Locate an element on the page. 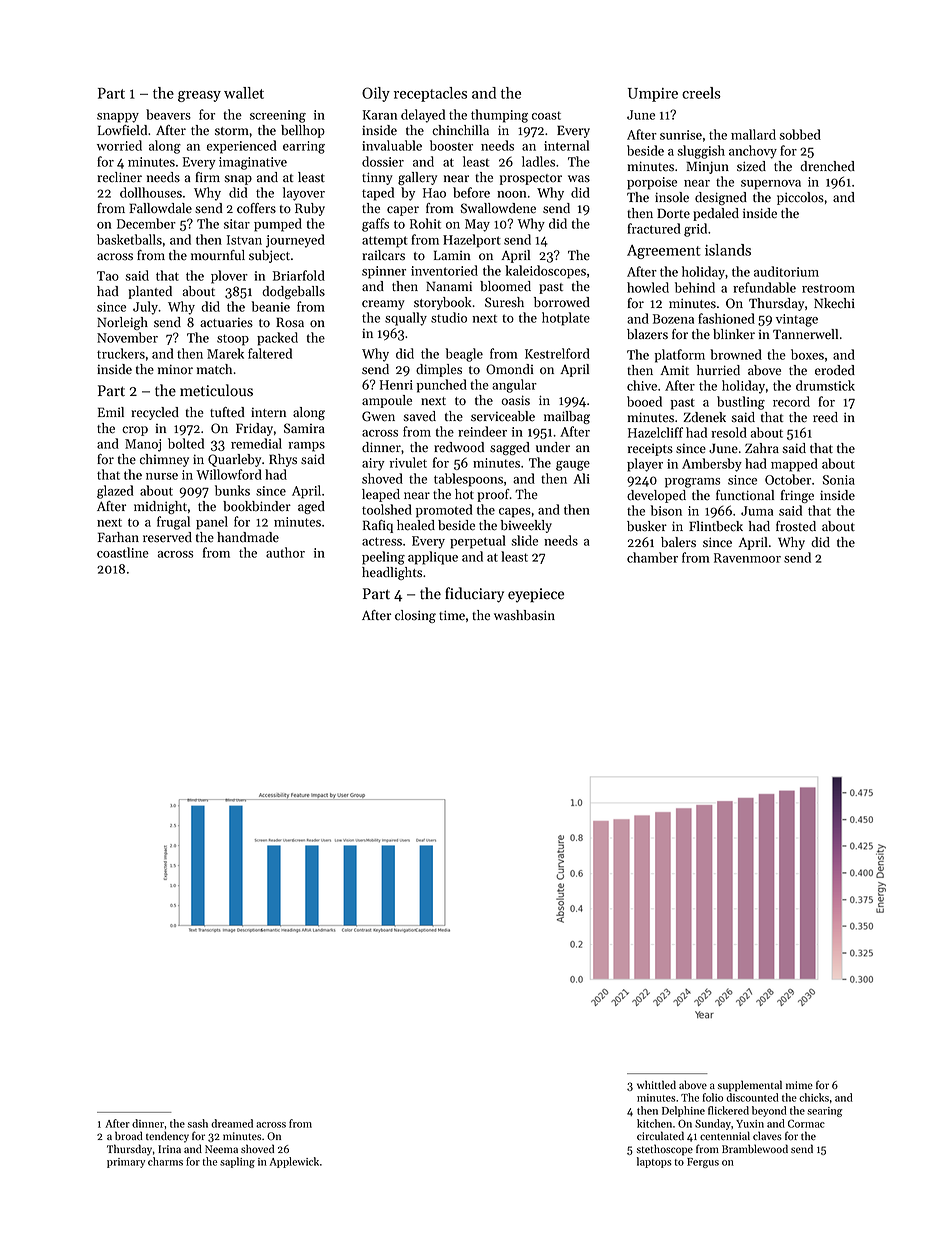  handmade is located at coordinates (248, 537).
